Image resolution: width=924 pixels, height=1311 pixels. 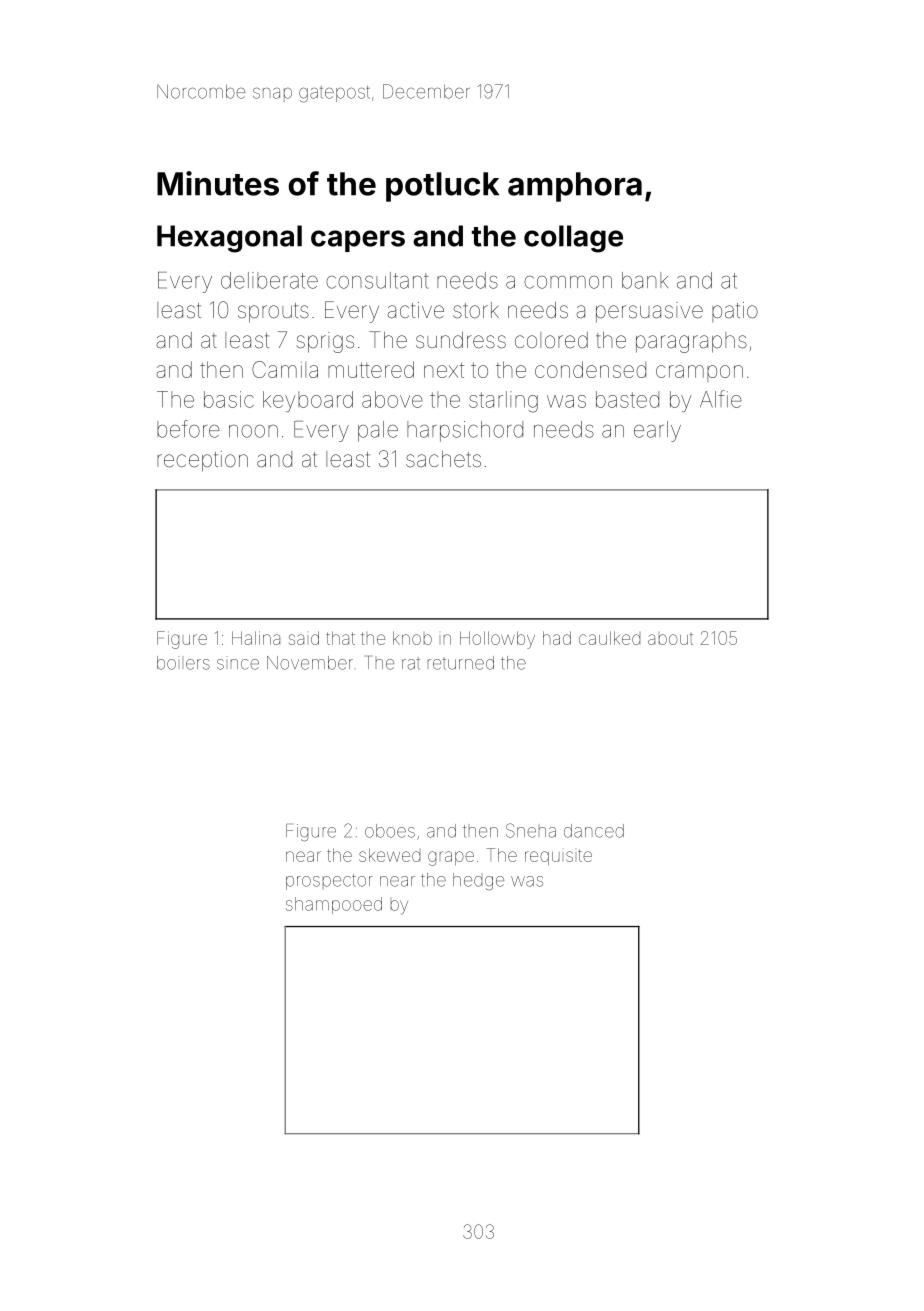 I want to click on oboes, so click(x=390, y=831).
